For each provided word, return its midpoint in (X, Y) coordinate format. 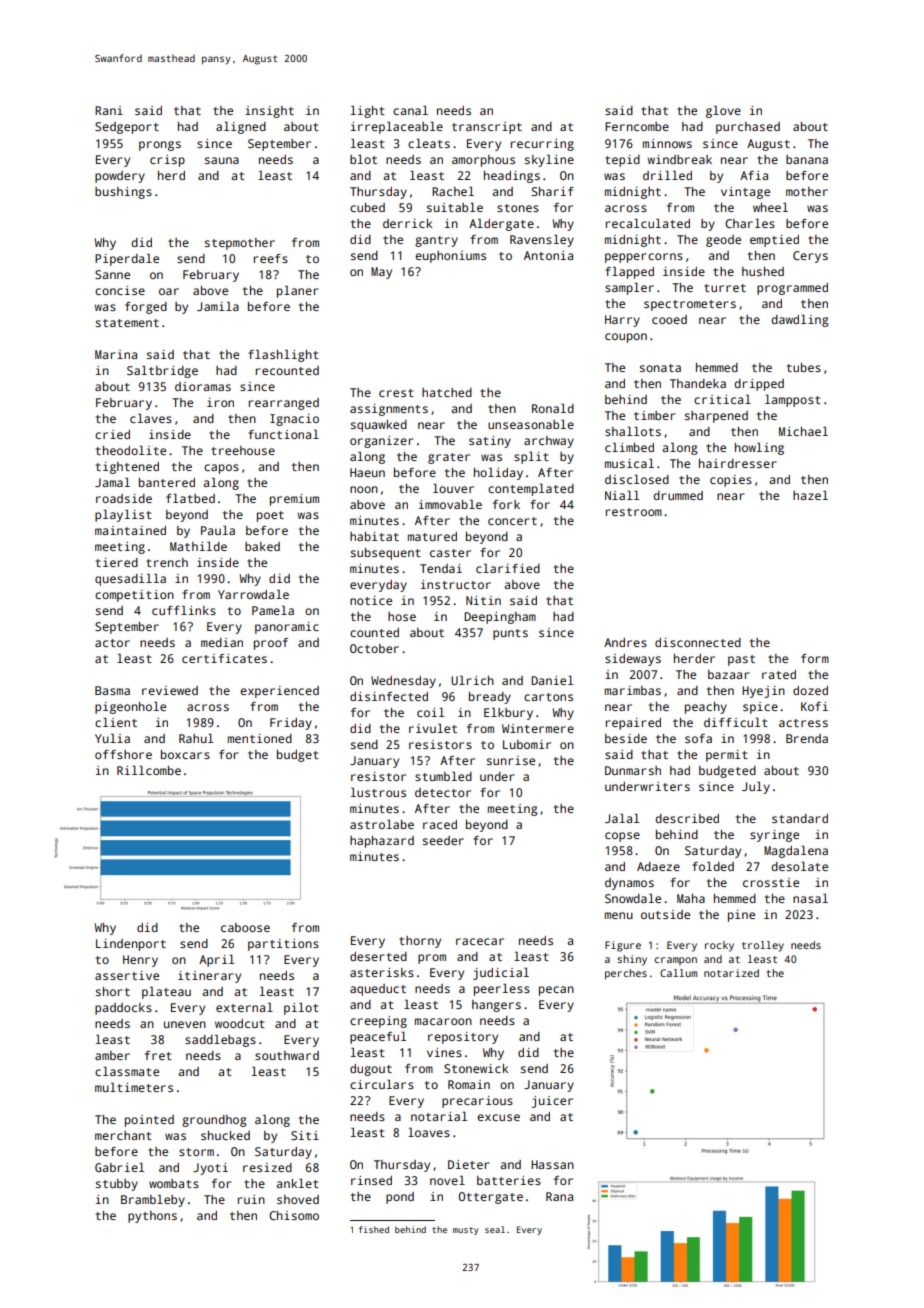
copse (622, 837)
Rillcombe (149, 770)
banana (807, 159)
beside (626, 738)
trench (167, 562)
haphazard (382, 842)
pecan (556, 991)
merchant (123, 1135)
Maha (691, 898)
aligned (241, 128)
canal (410, 110)
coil (430, 712)
